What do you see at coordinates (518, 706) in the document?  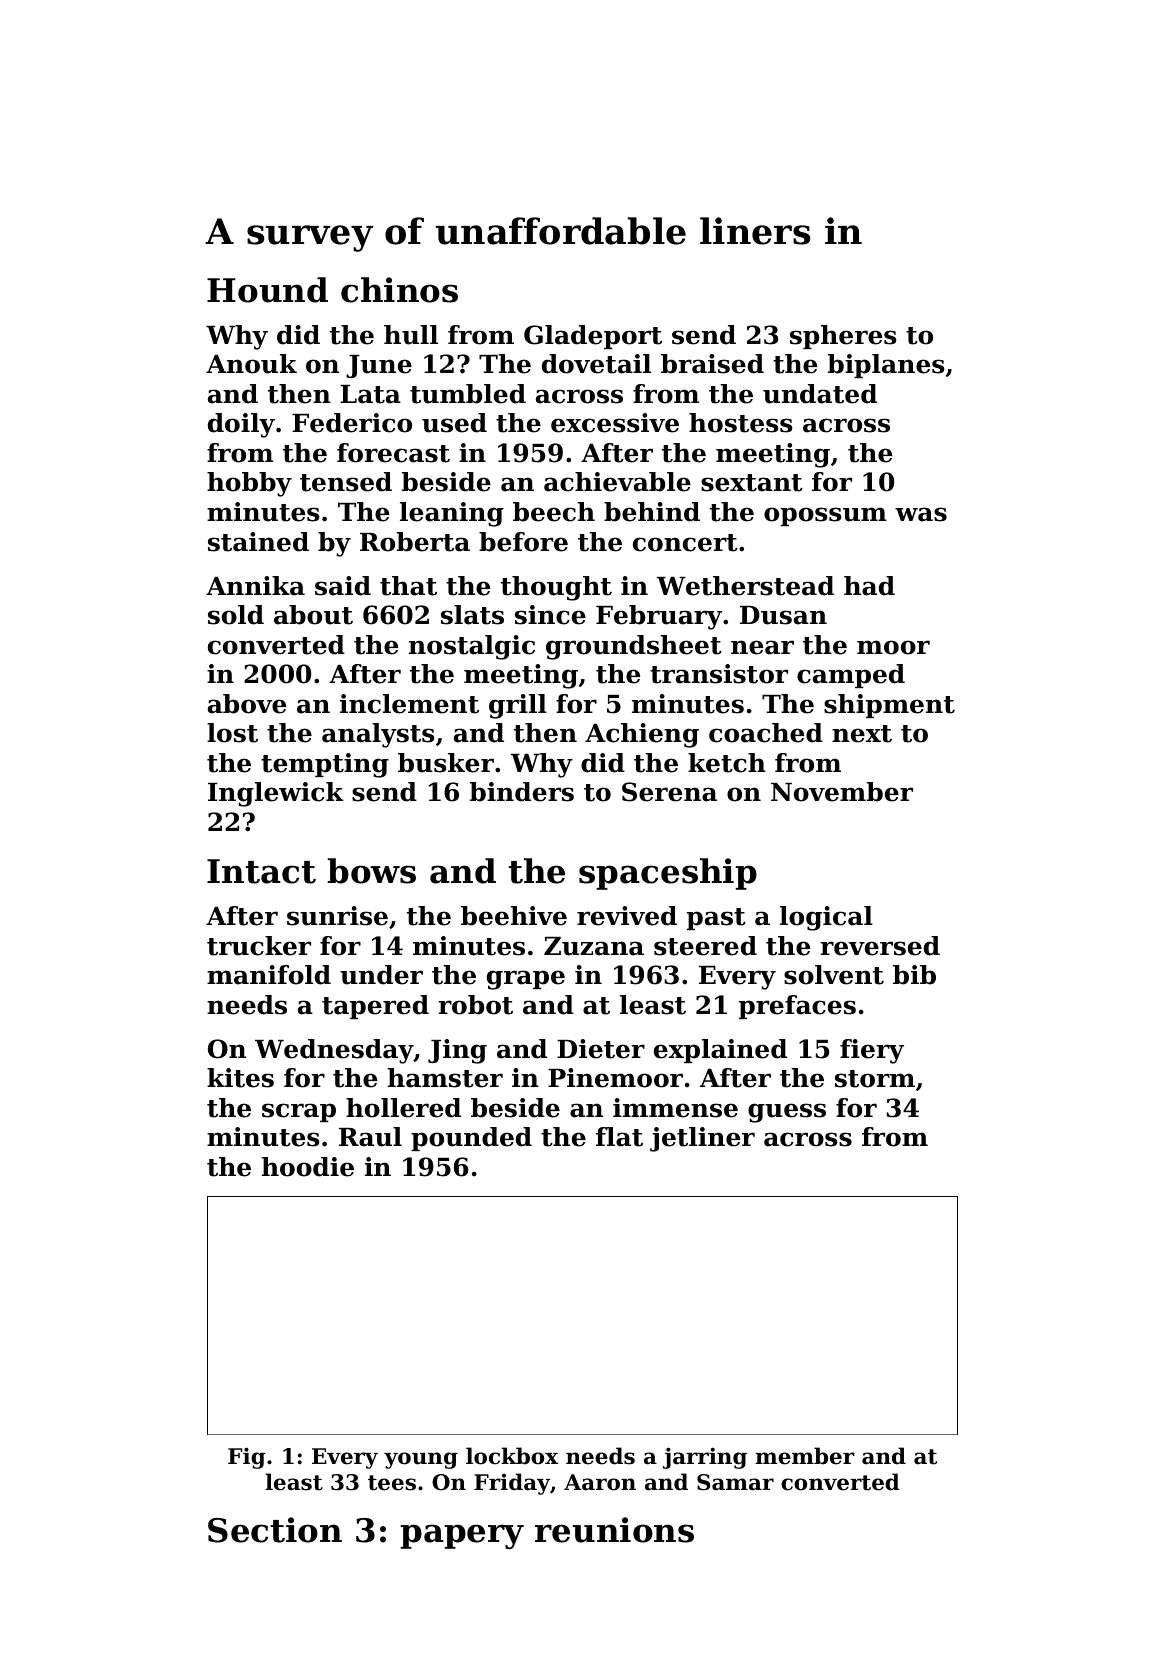 I see `grill` at bounding box center [518, 706].
